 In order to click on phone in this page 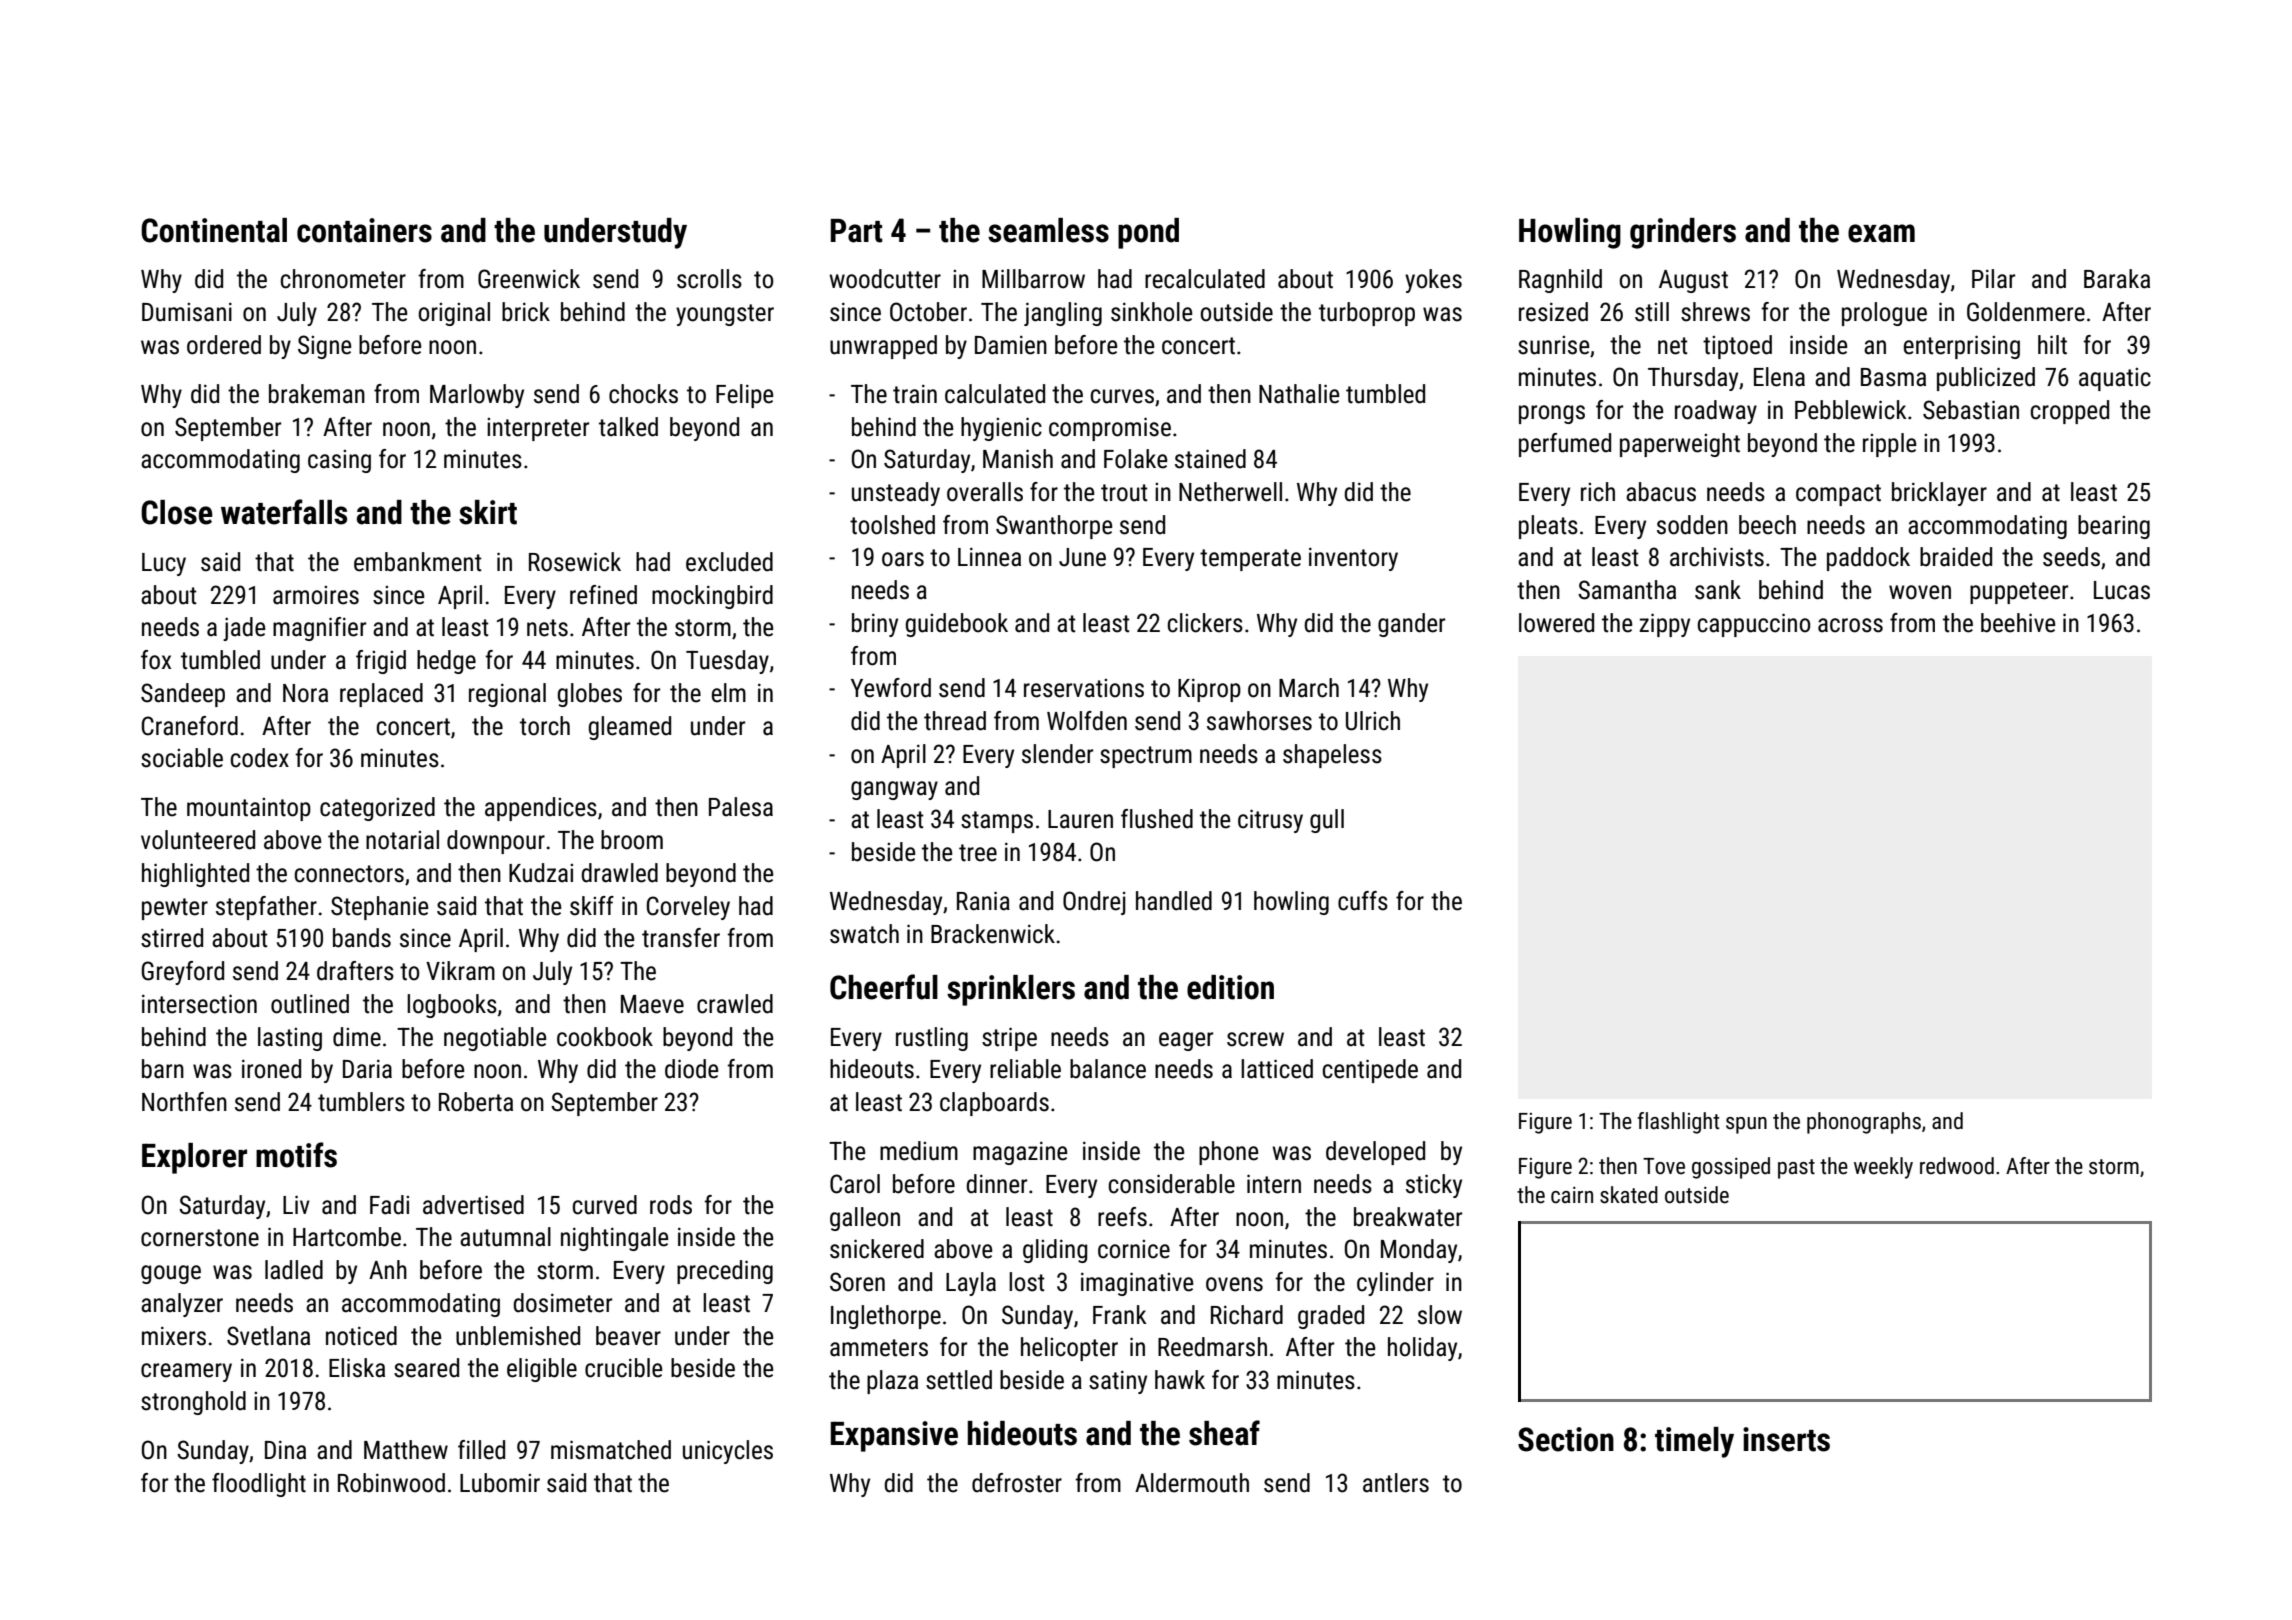, I will do `click(1228, 1153)`.
